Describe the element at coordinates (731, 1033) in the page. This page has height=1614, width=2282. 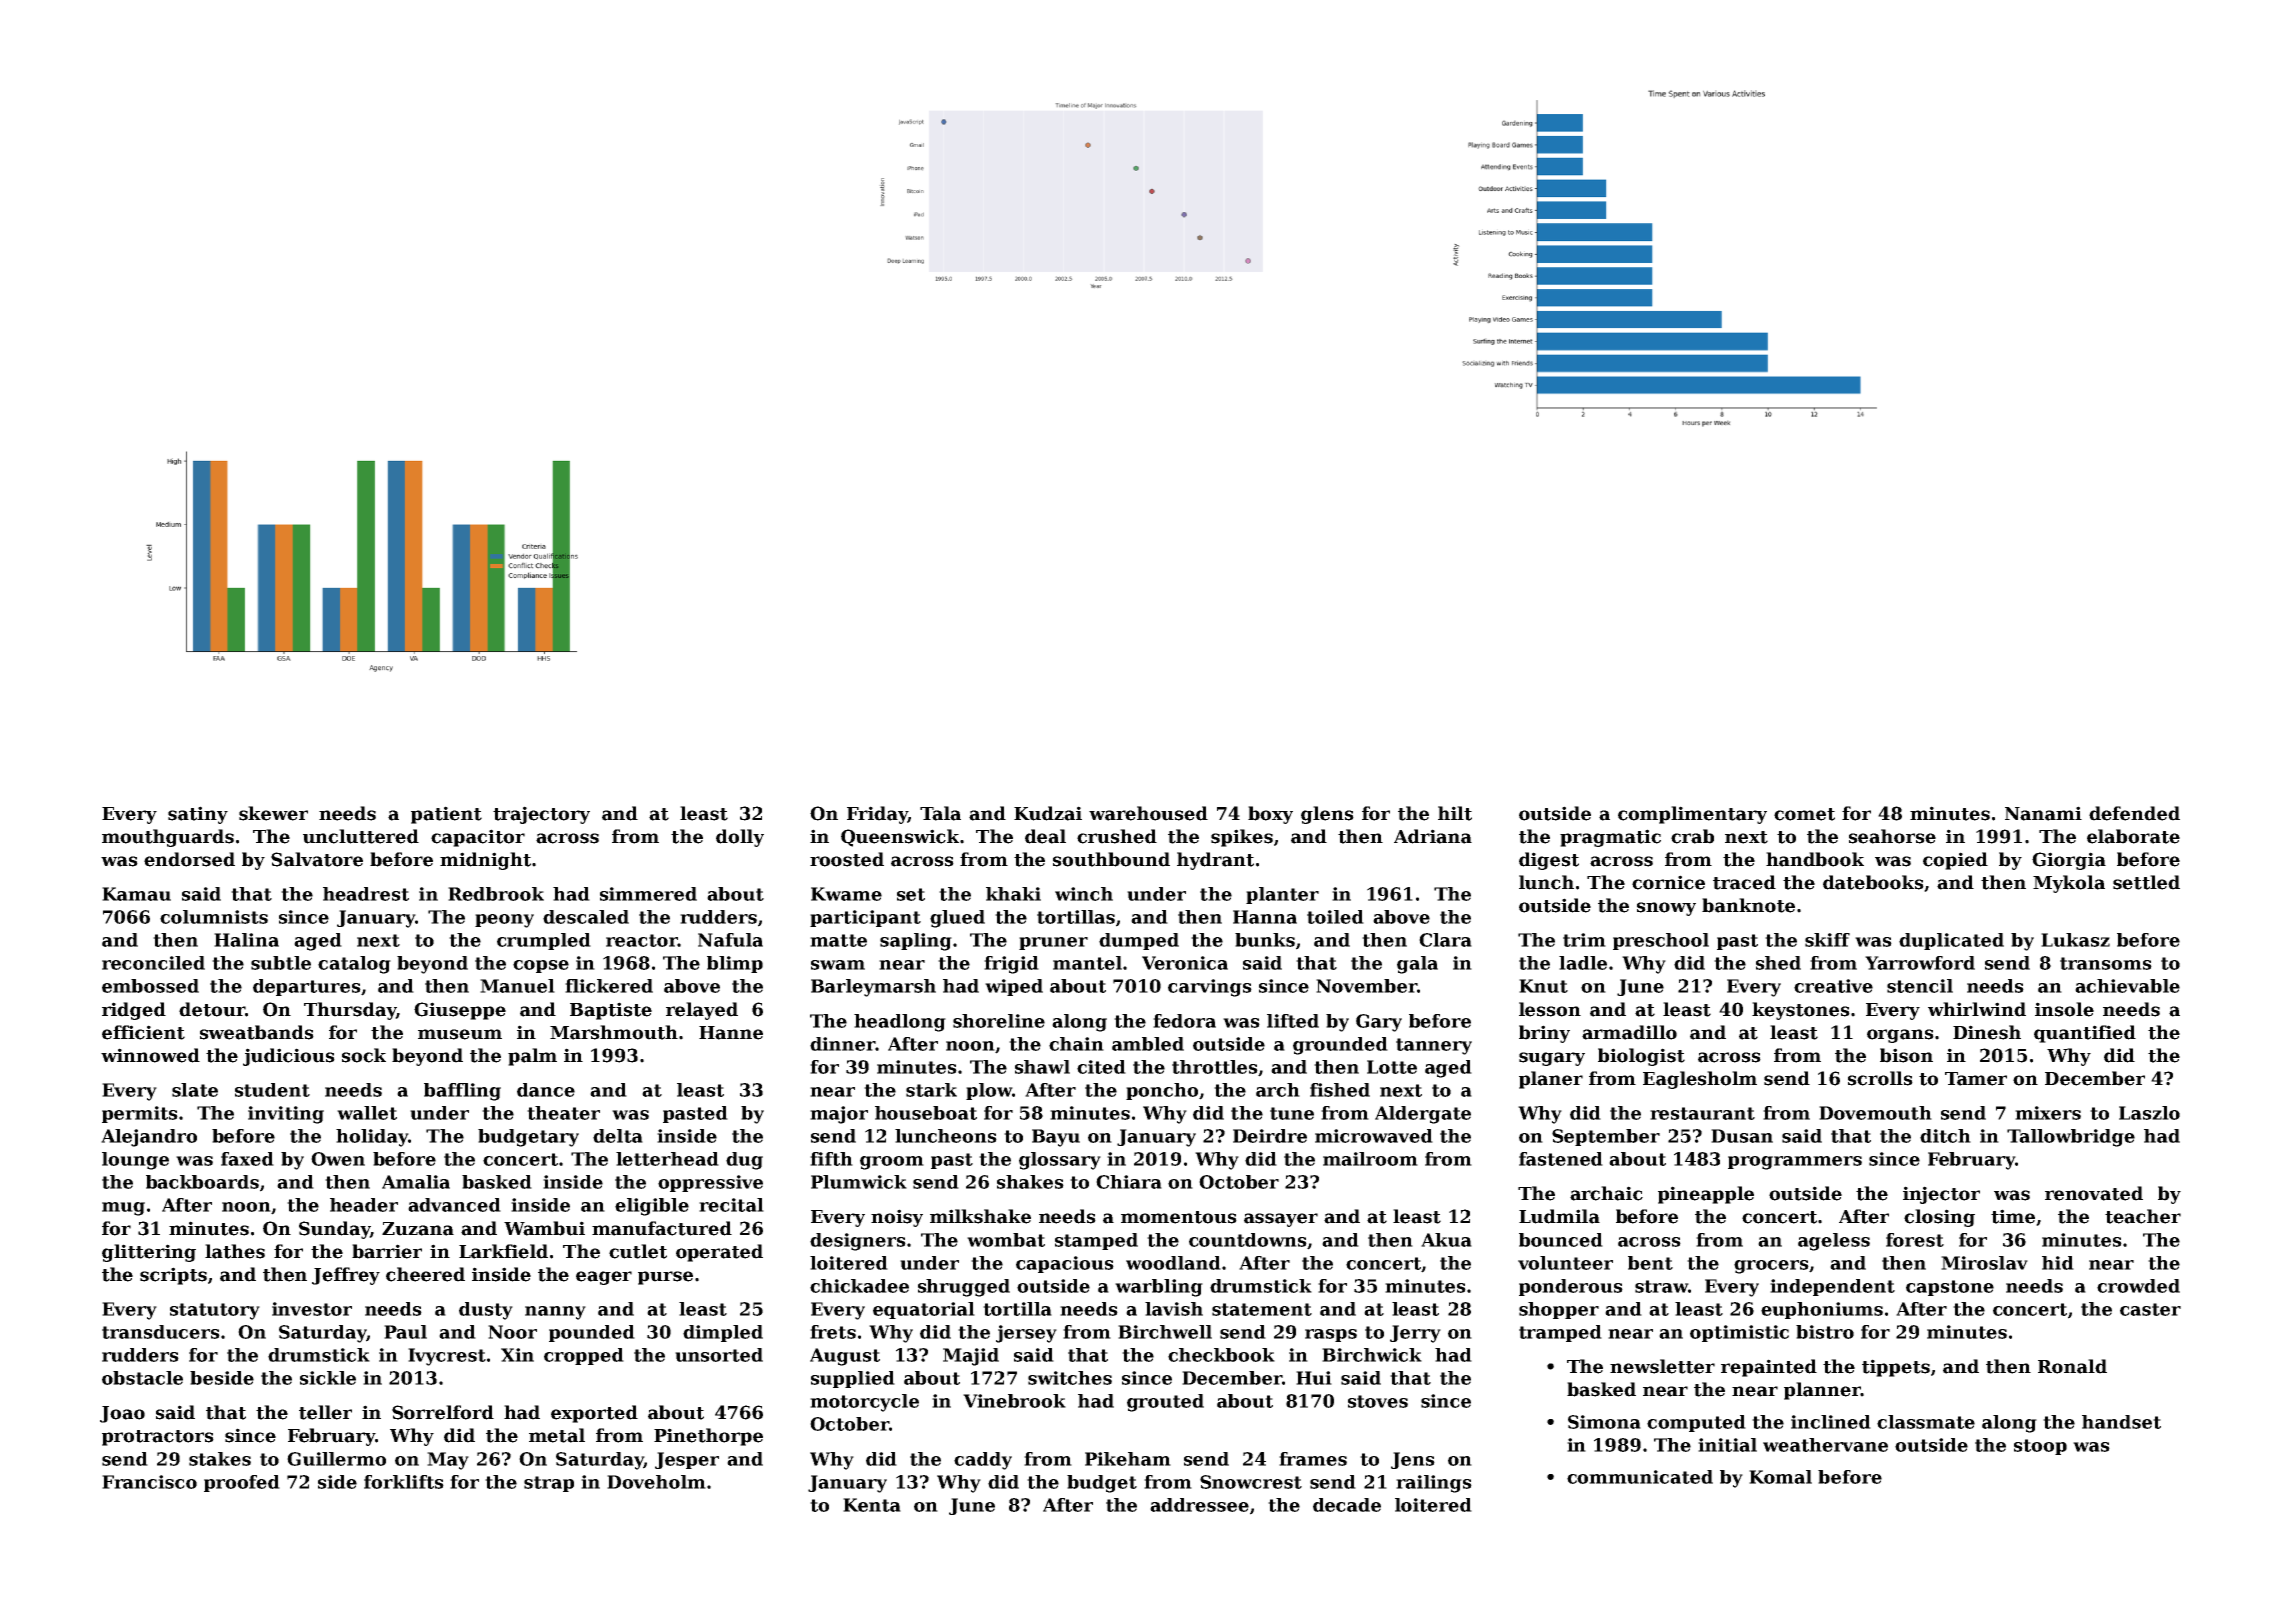
I see `Hanne` at that location.
